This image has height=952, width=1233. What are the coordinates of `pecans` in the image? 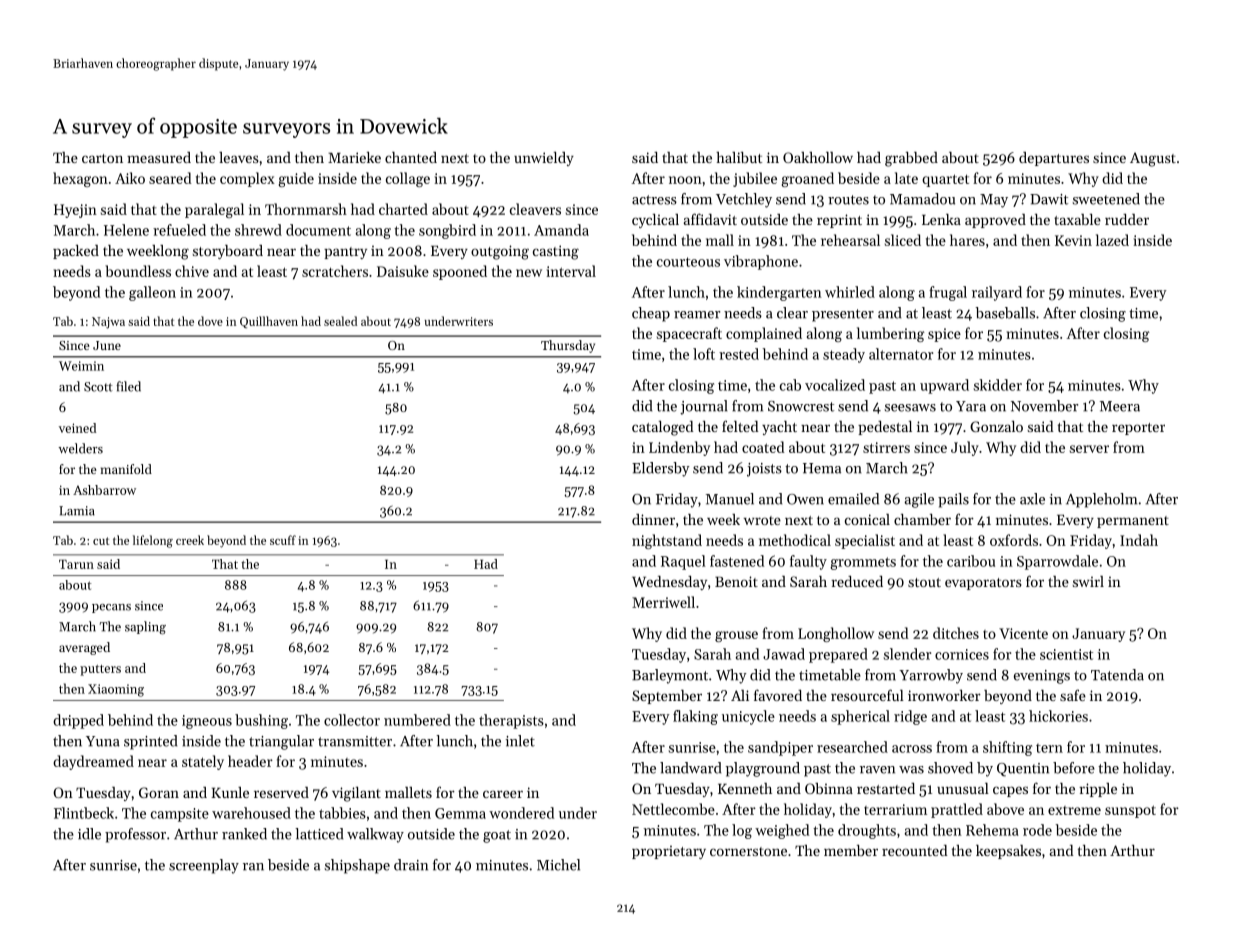 It's located at (111, 608).
